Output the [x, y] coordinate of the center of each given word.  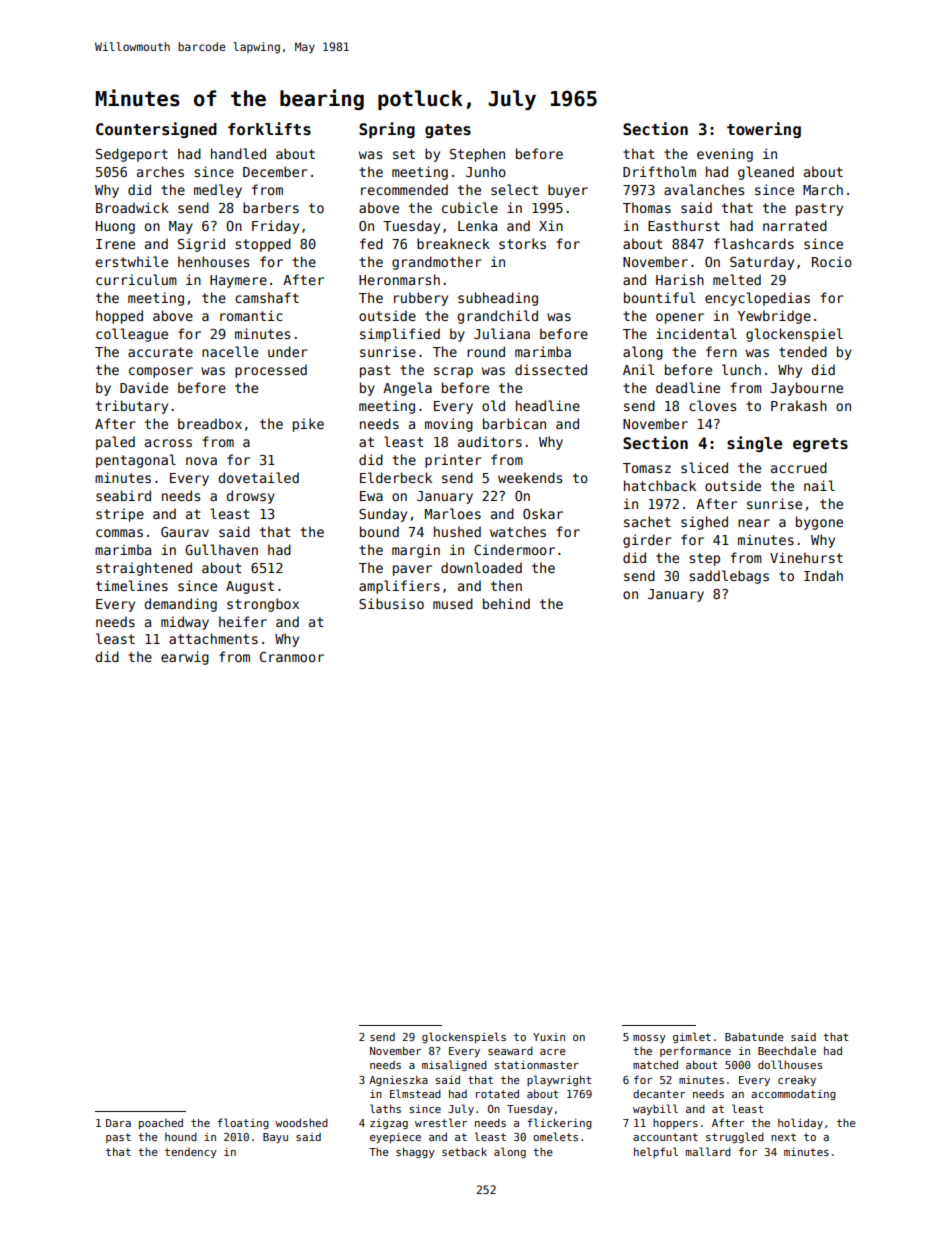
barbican [514, 423]
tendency [191, 1153]
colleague [132, 335]
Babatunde [754, 1036]
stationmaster [536, 1064]
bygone [819, 523]
